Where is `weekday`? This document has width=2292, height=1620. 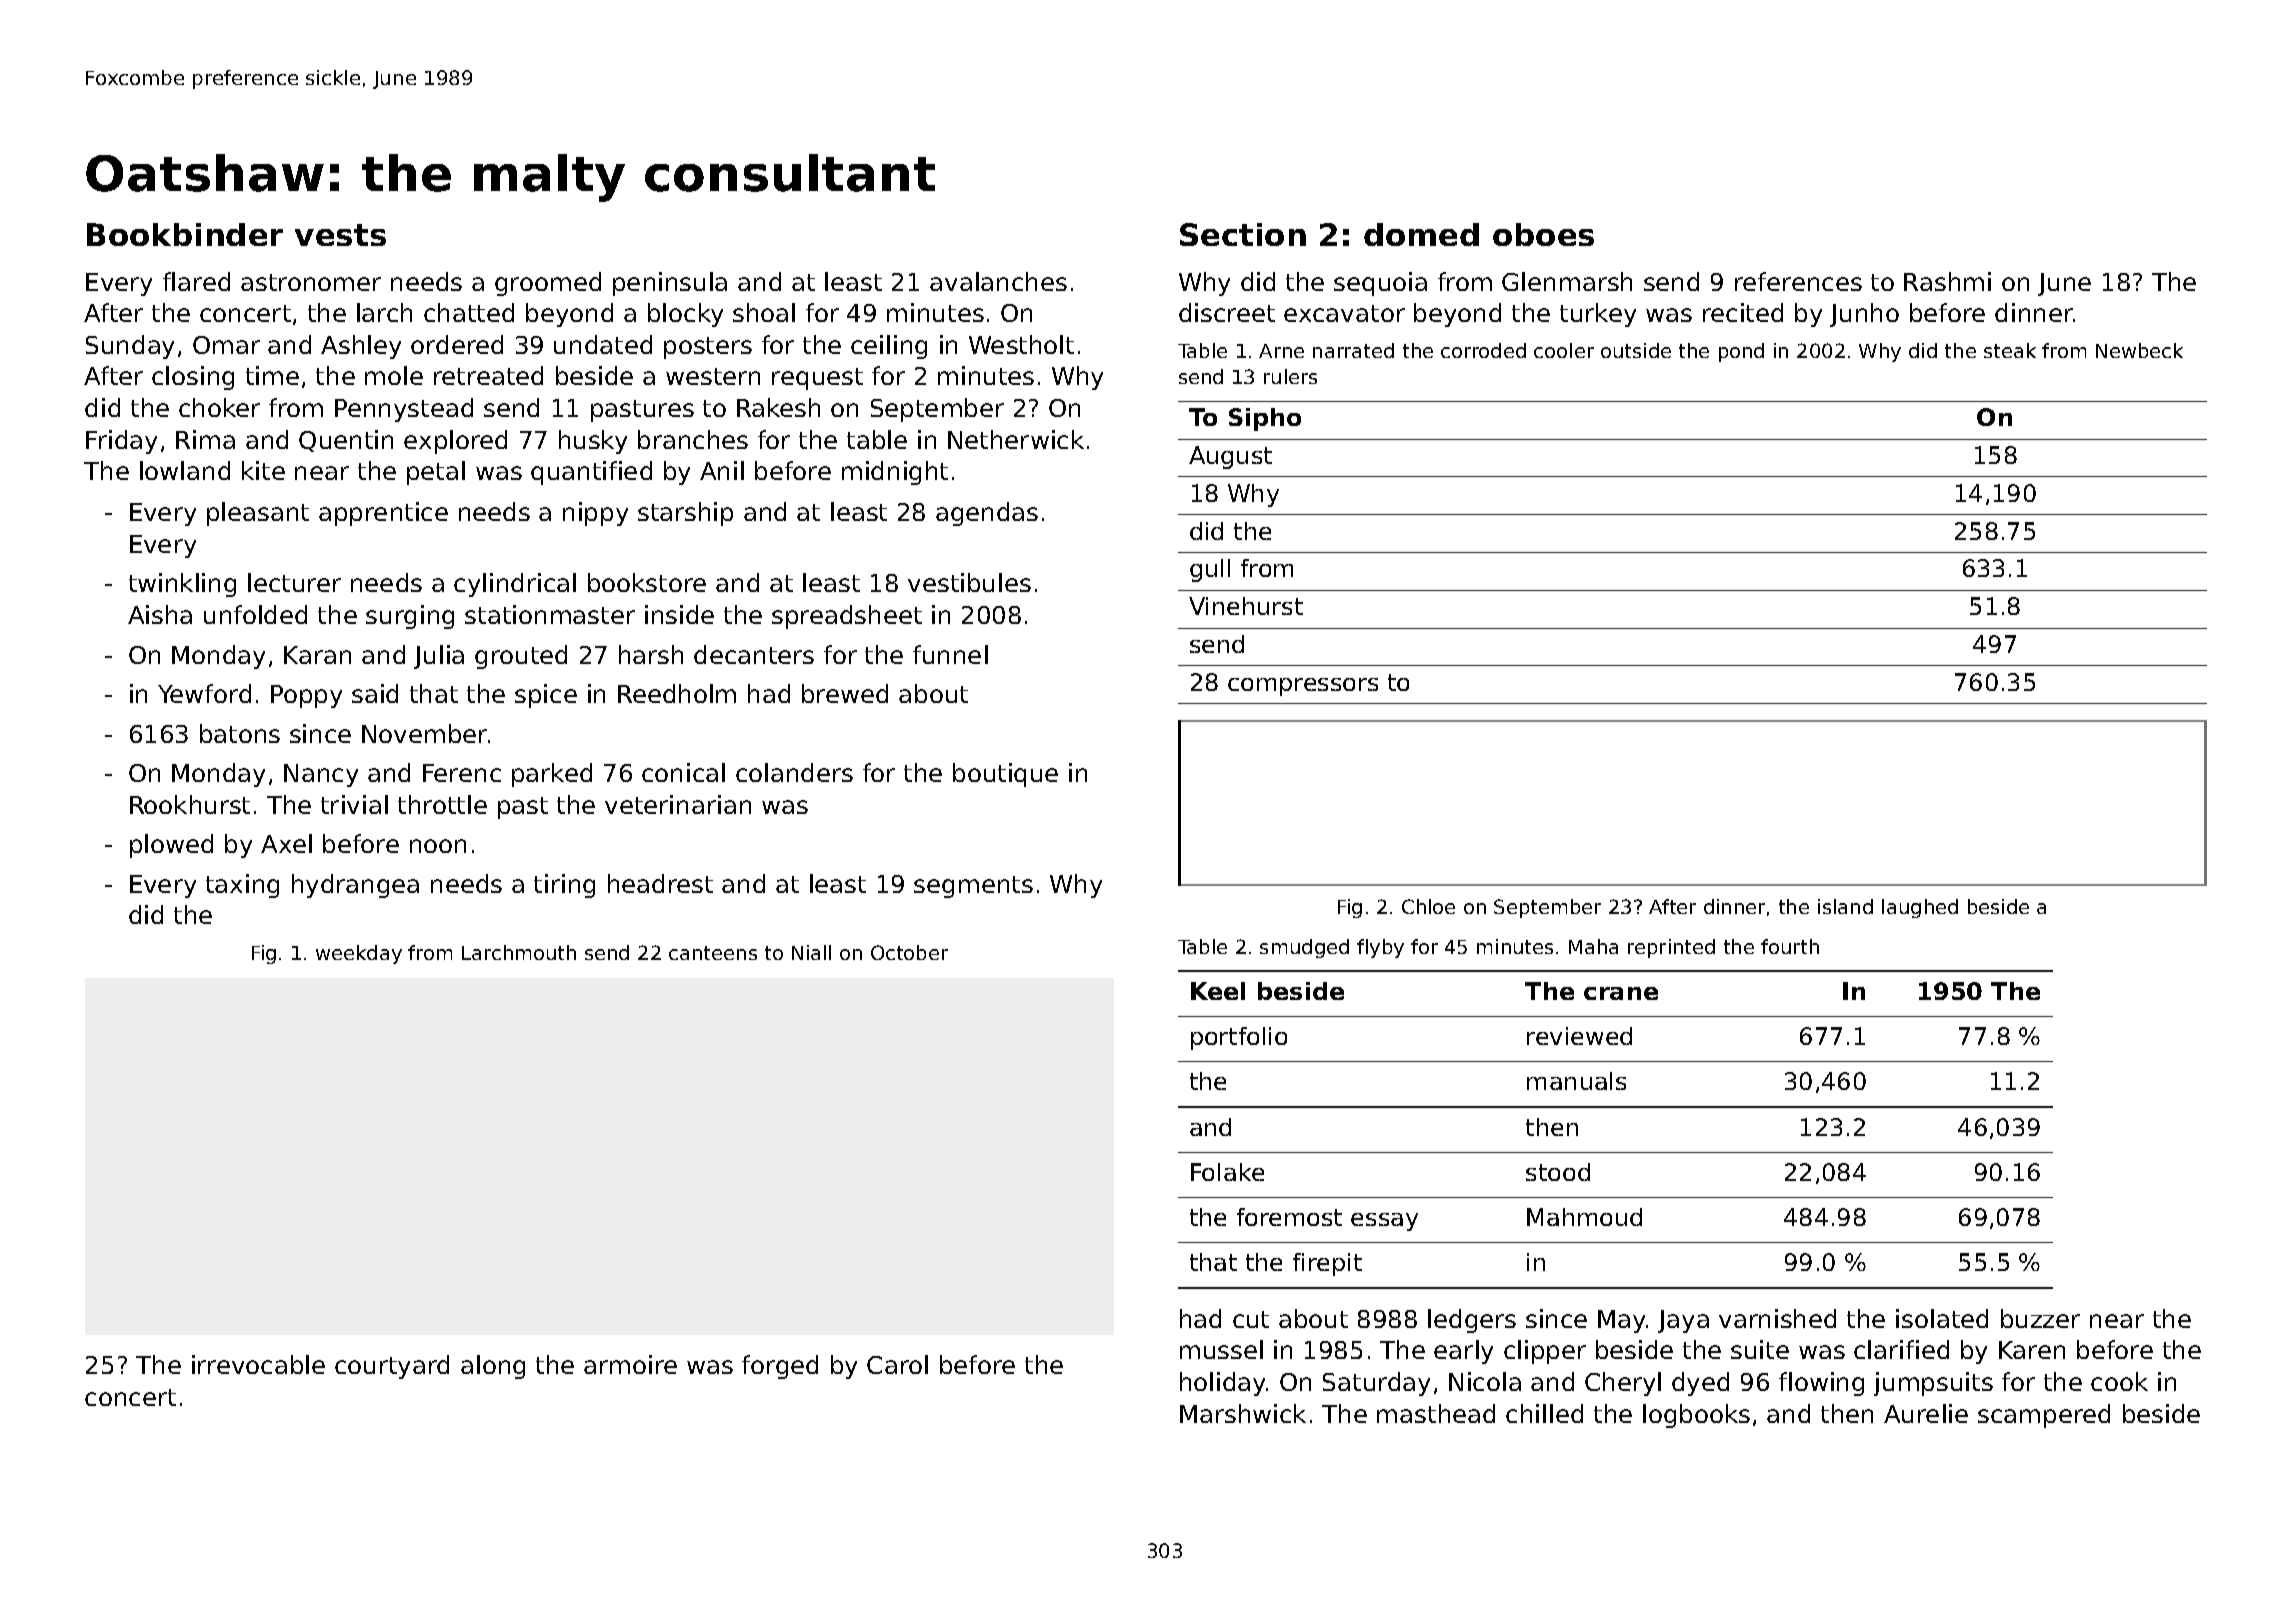 weekday is located at coordinates (359, 954).
